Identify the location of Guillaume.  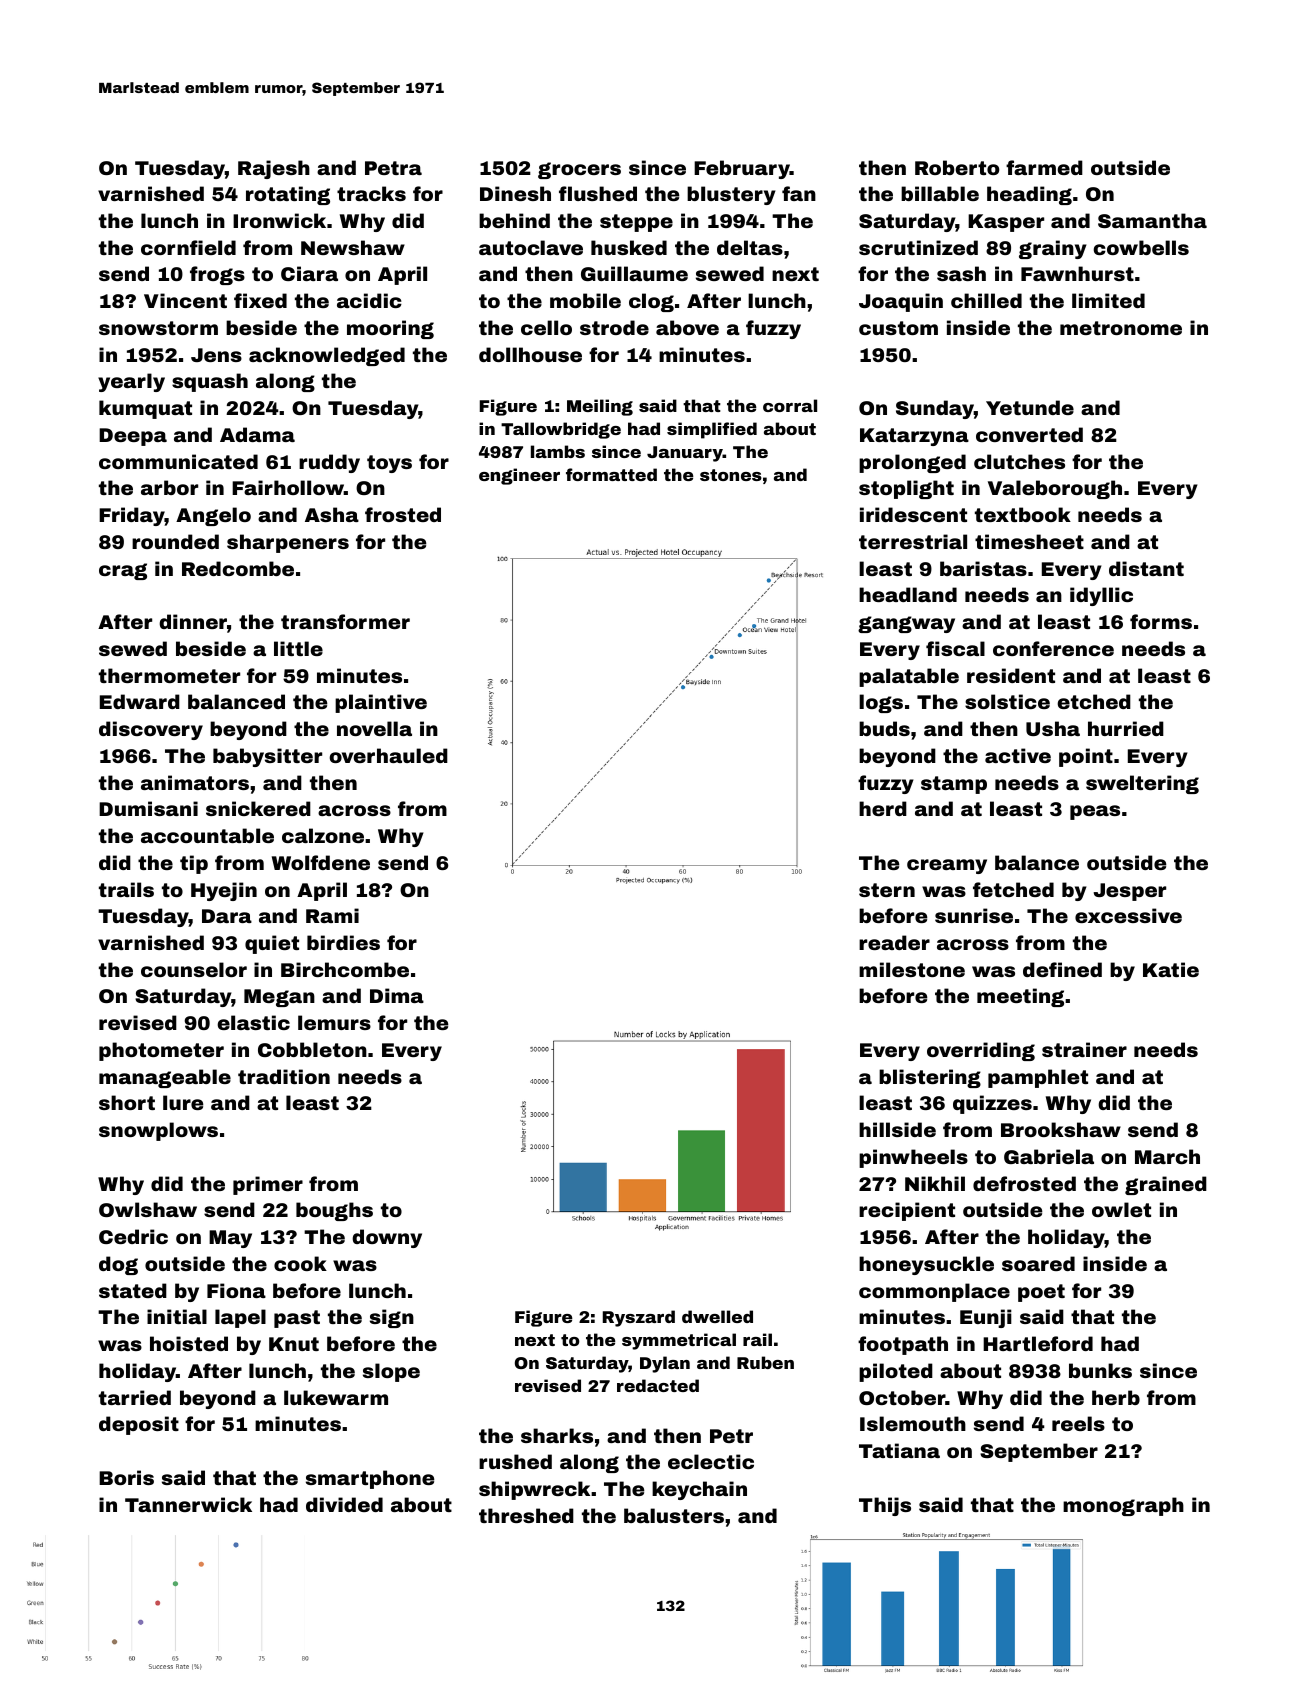
(634, 273).
